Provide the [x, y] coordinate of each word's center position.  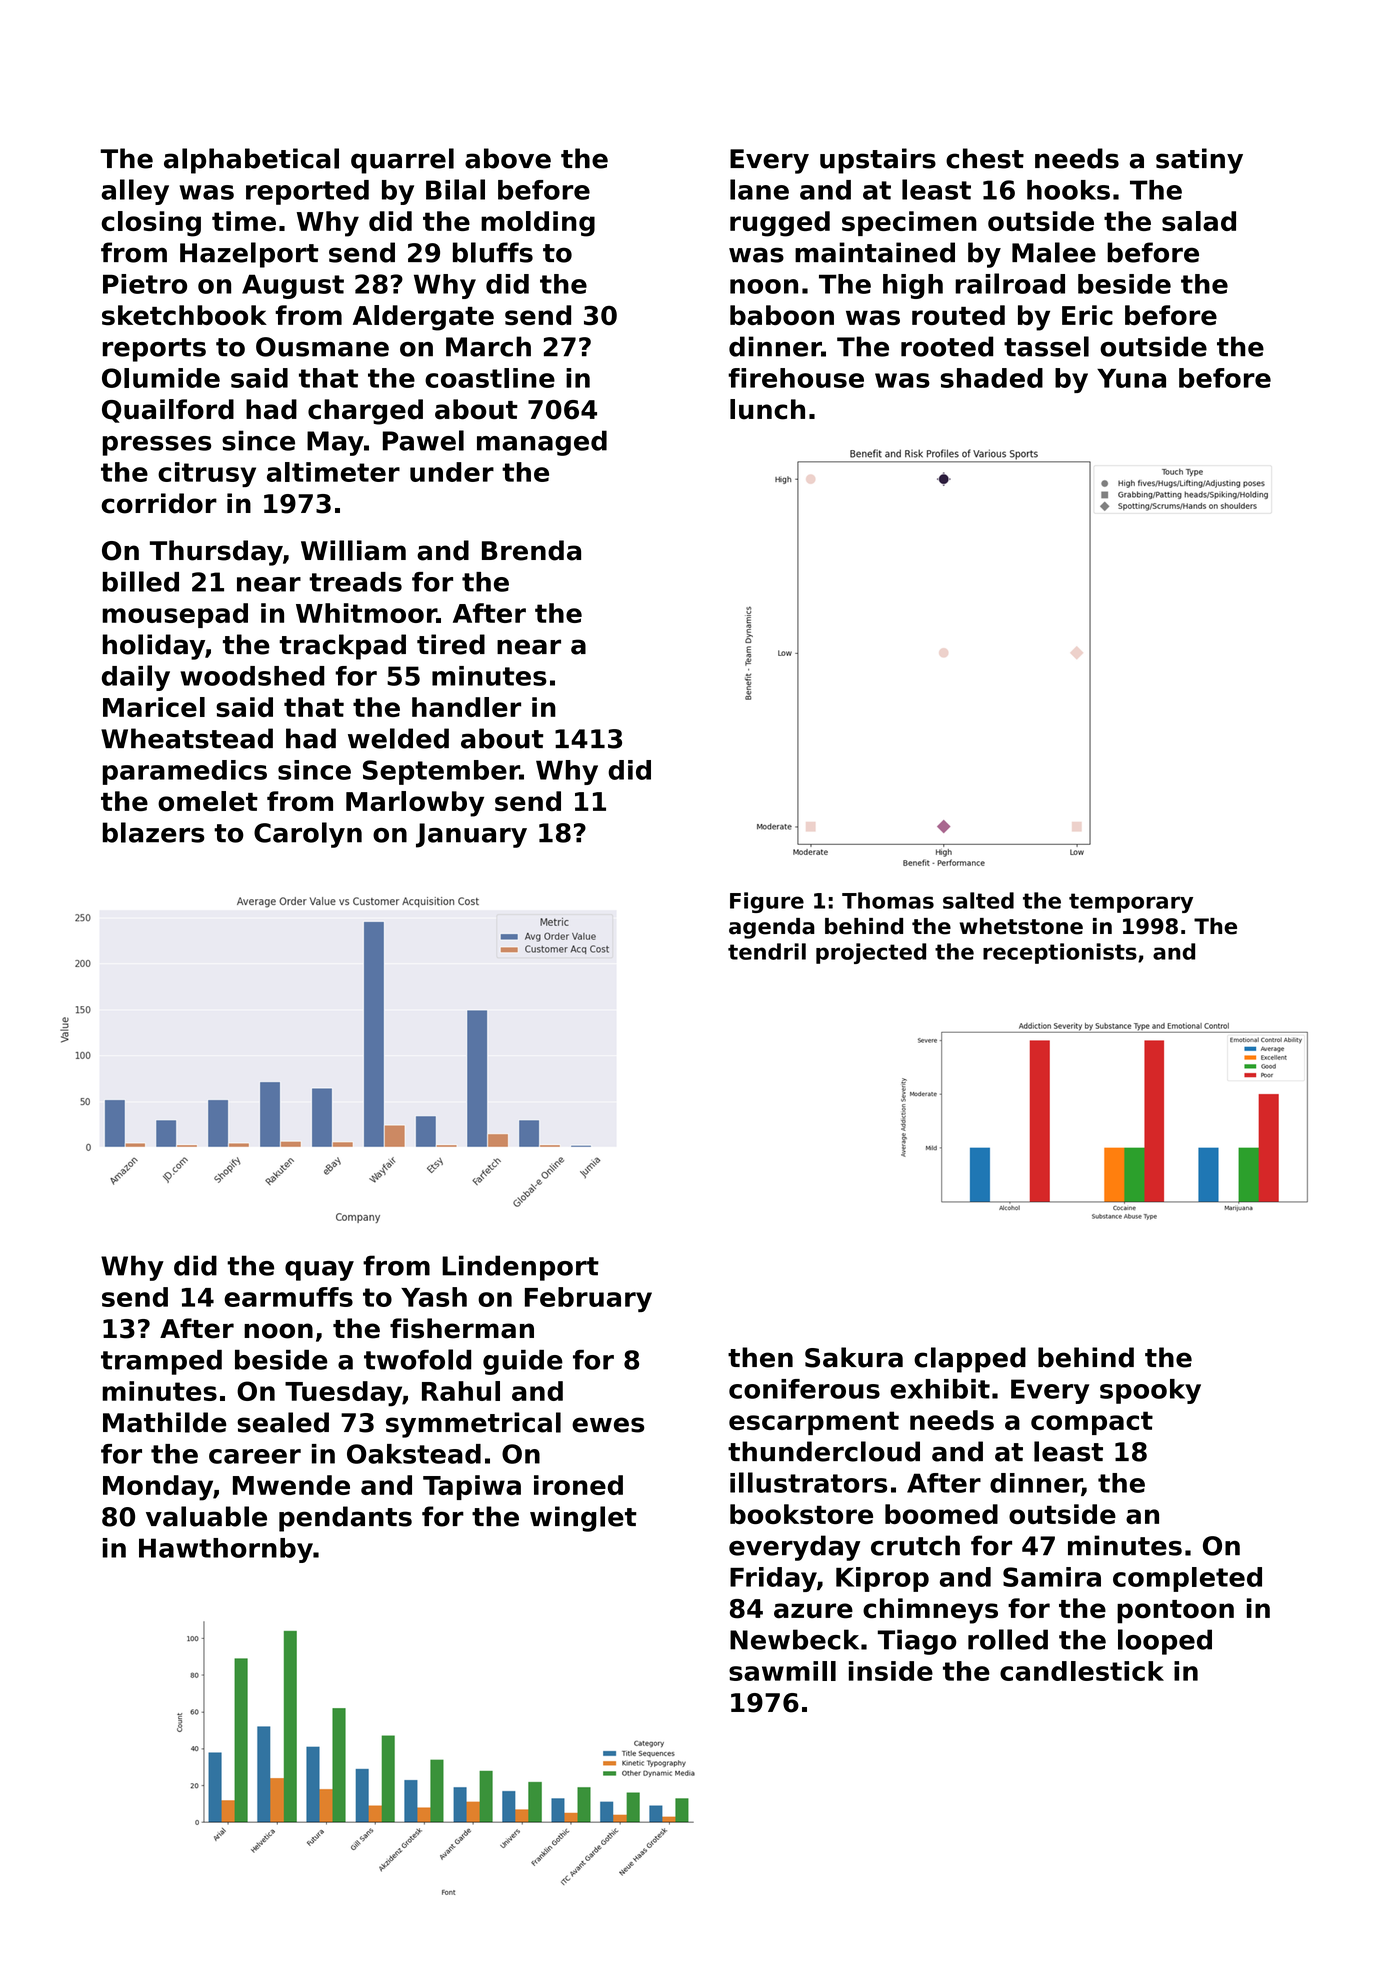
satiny [1199, 161]
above [508, 158]
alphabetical [251, 161]
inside [891, 1671]
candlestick [1082, 1671]
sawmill [782, 1671]
